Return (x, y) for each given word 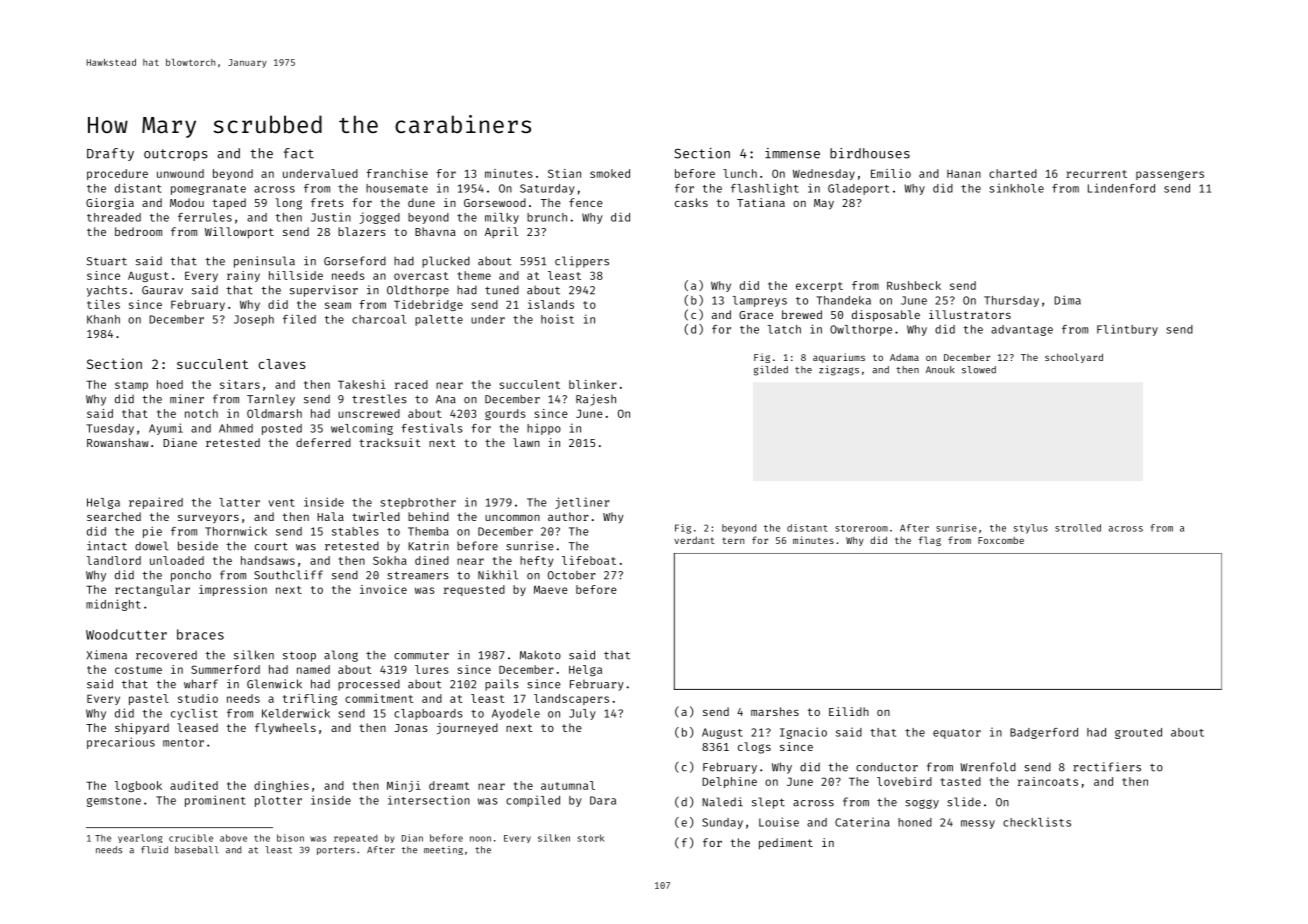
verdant (694, 540)
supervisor (324, 291)
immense (792, 153)
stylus (1031, 529)
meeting (443, 850)
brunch (547, 217)
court (271, 546)
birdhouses (870, 153)
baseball (197, 850)
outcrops (176, 155)
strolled (1078, 528)
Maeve (551, 590)
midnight (113, 605)
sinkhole (1016, 188)
